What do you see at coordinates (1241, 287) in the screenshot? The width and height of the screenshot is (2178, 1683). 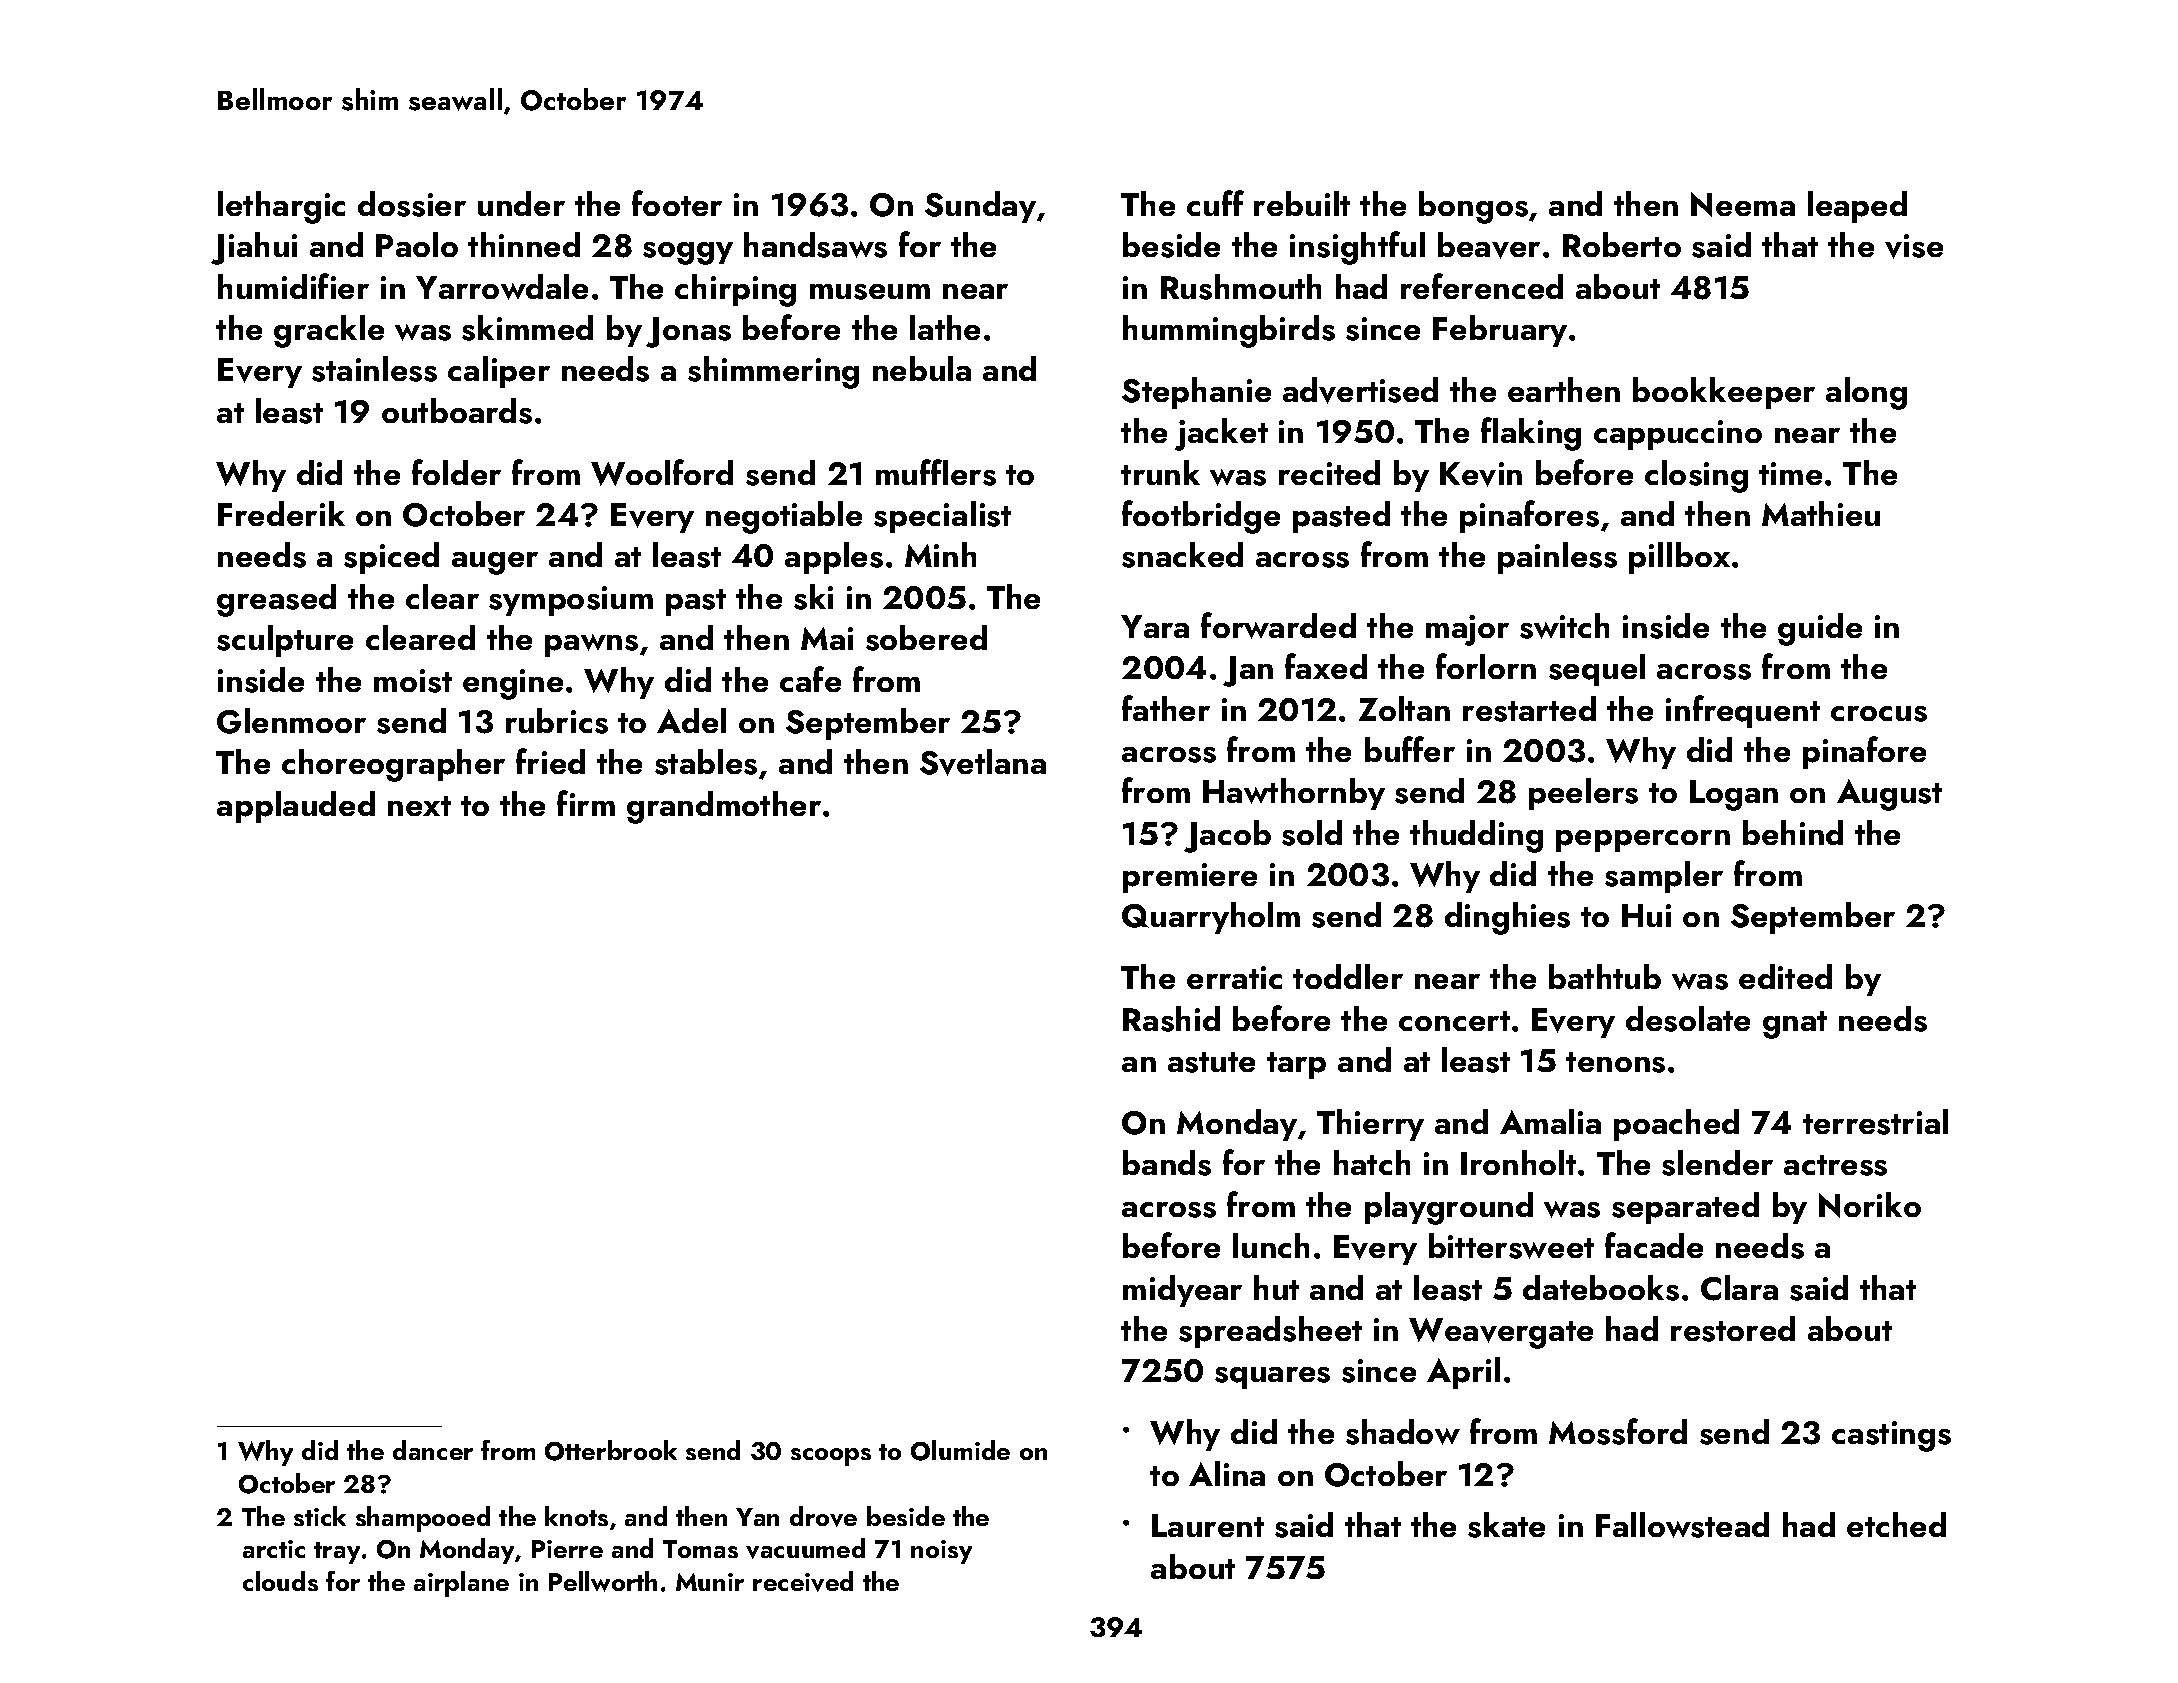 I see `Rushmouth` at bounding box center [1241, 287].
